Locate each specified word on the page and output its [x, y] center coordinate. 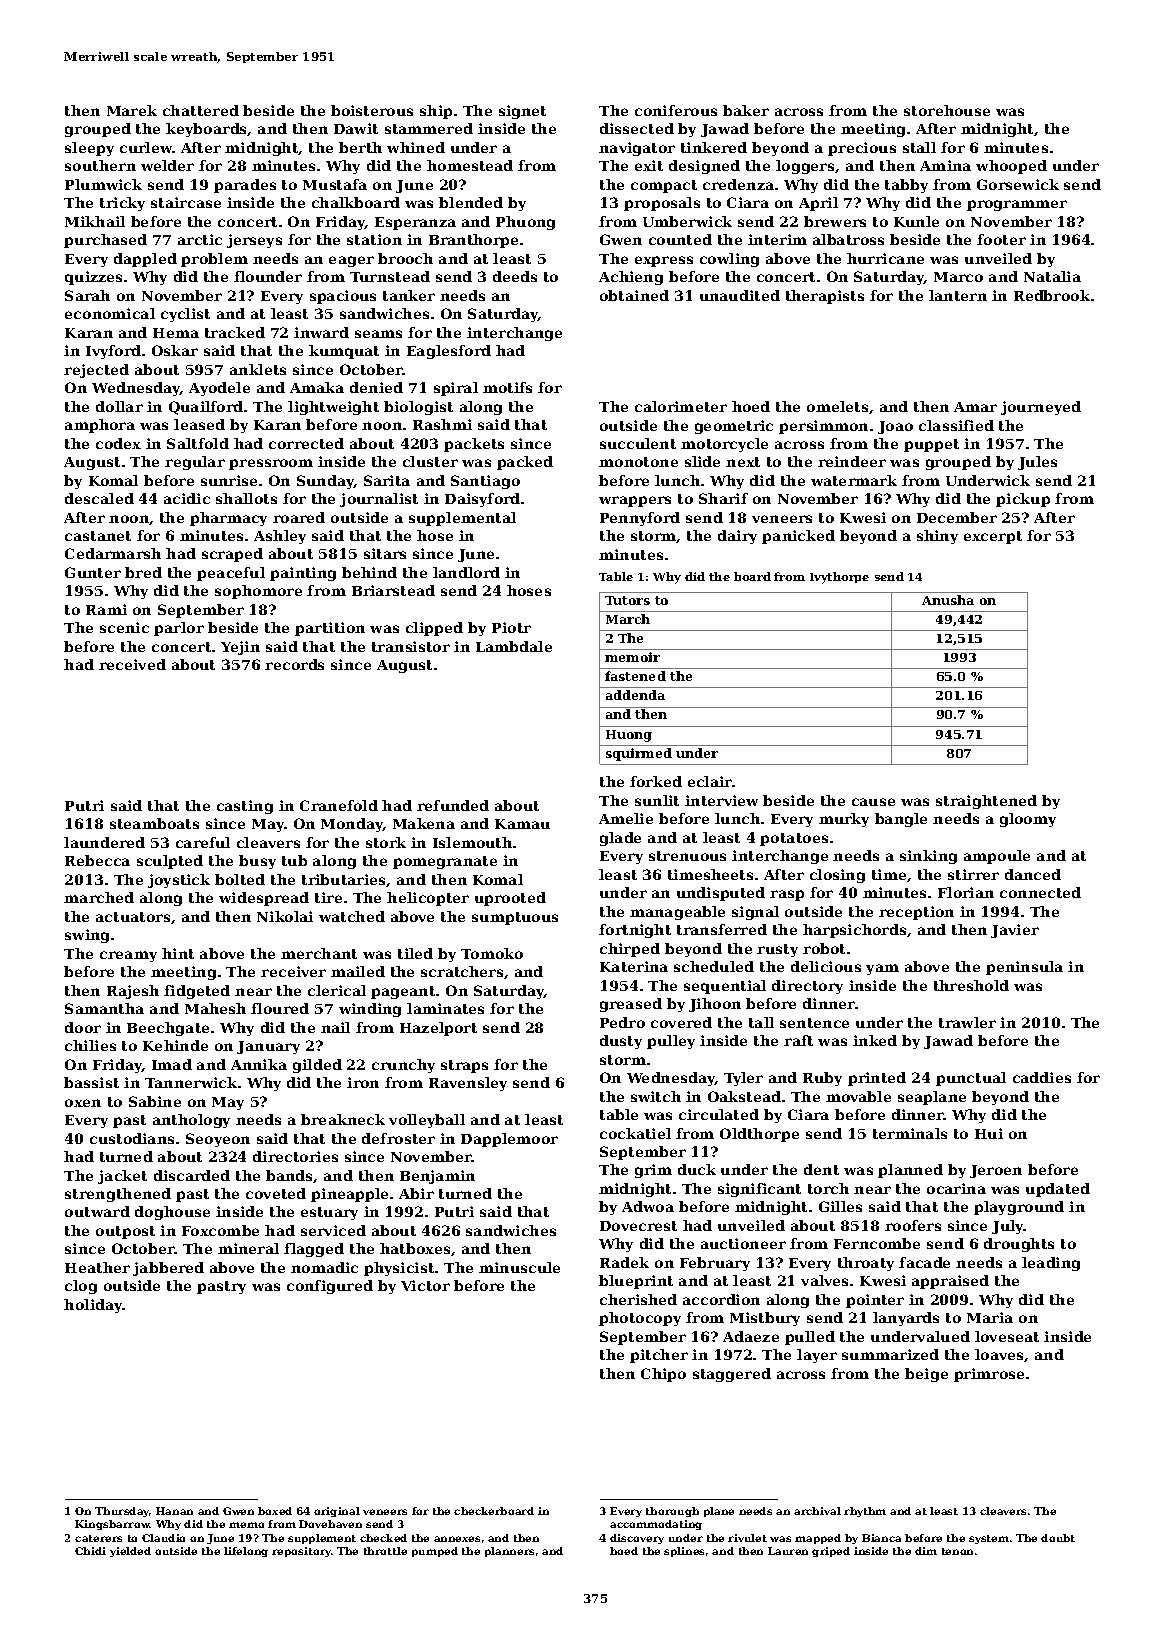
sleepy [89, 149]
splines [684, 1552]
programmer [1017, 205]
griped [831, 1552]
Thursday [122, 1512]
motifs [507, 387]
